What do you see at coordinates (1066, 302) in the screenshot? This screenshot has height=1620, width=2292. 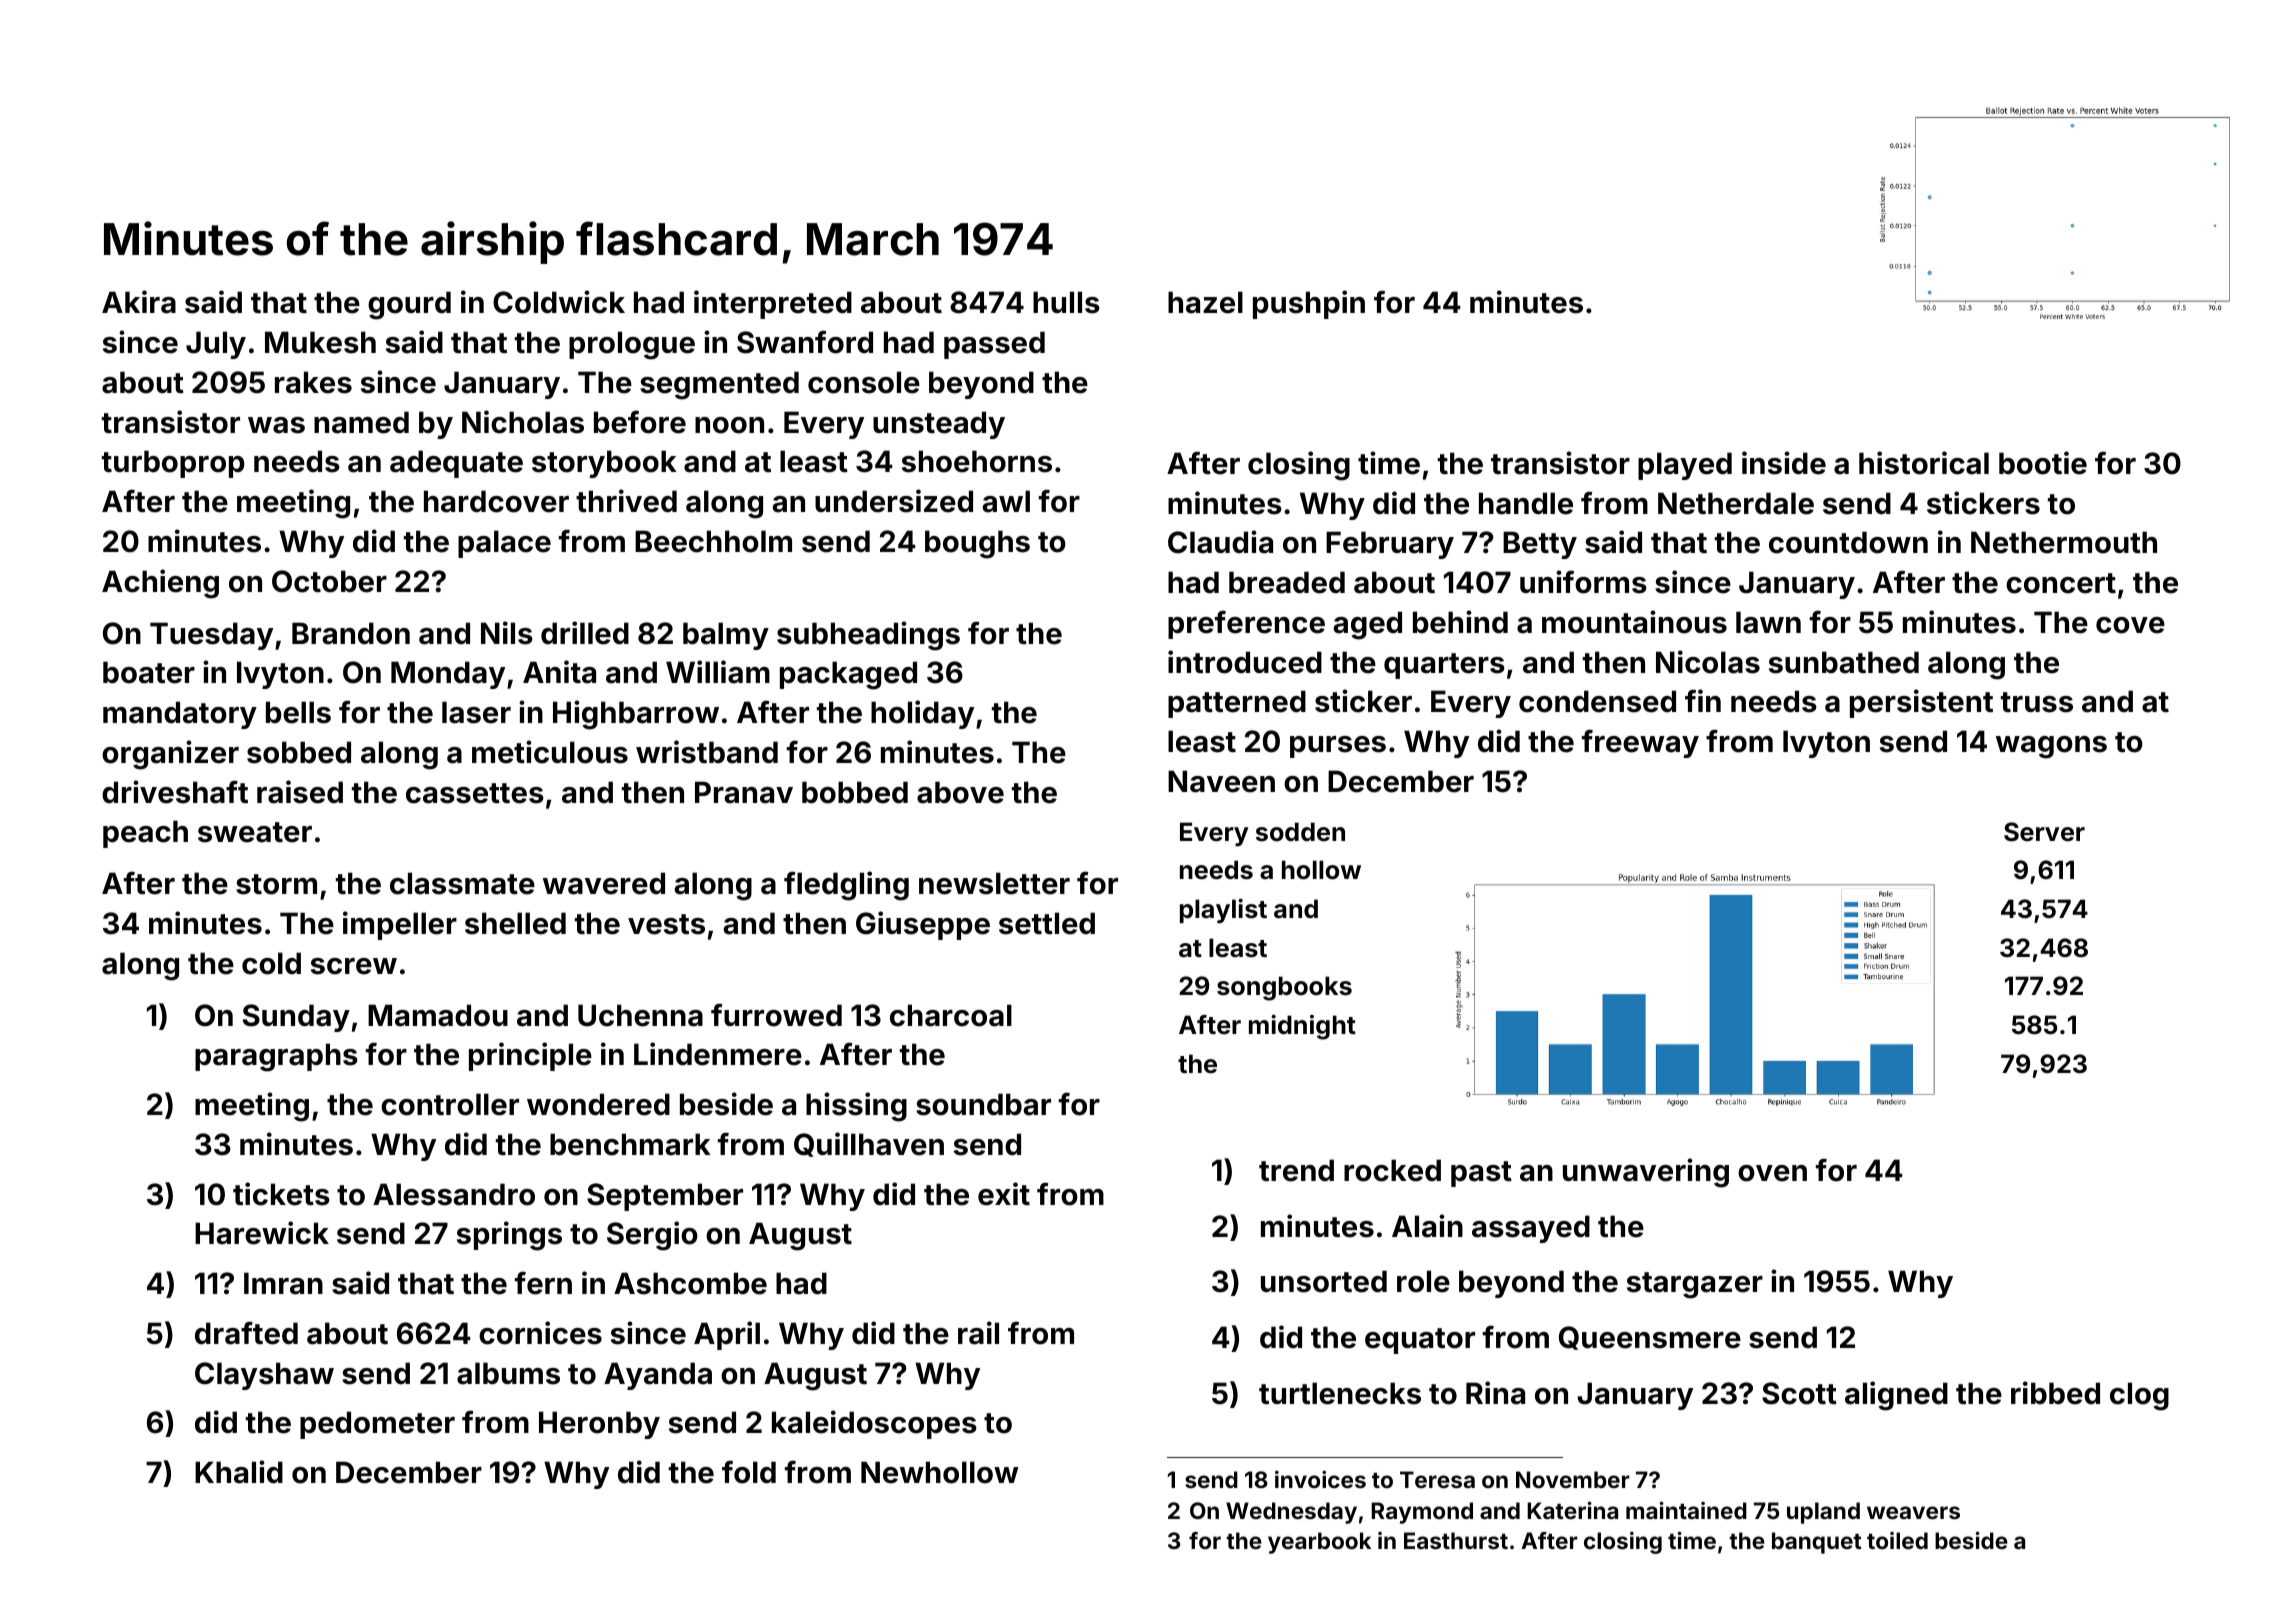 I see `hulls` at bounding box center [1066, 302].
